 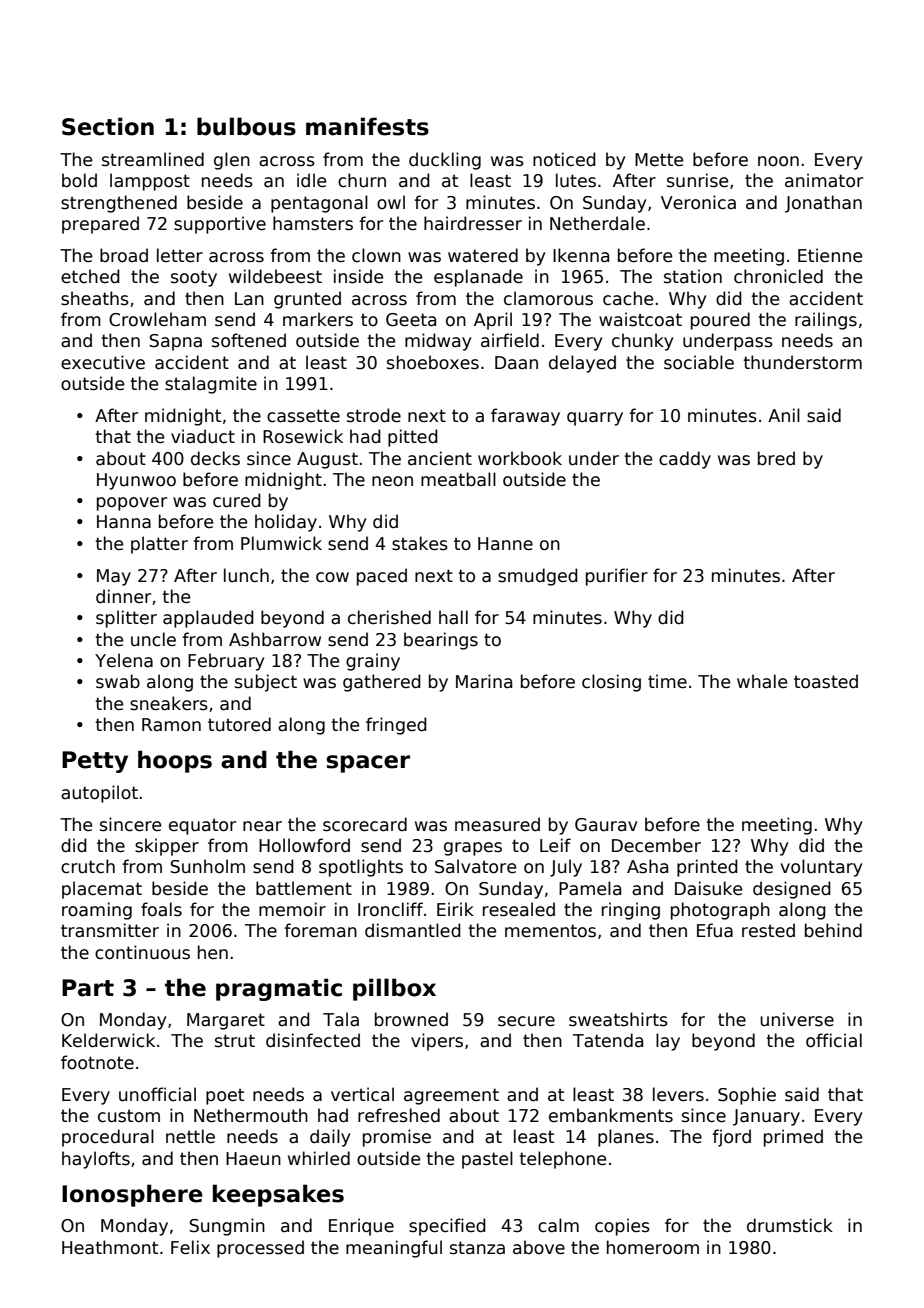 What do you see at coordinates (79, 180) in the page?
I see `bold` at bounding box center [79, 180].
